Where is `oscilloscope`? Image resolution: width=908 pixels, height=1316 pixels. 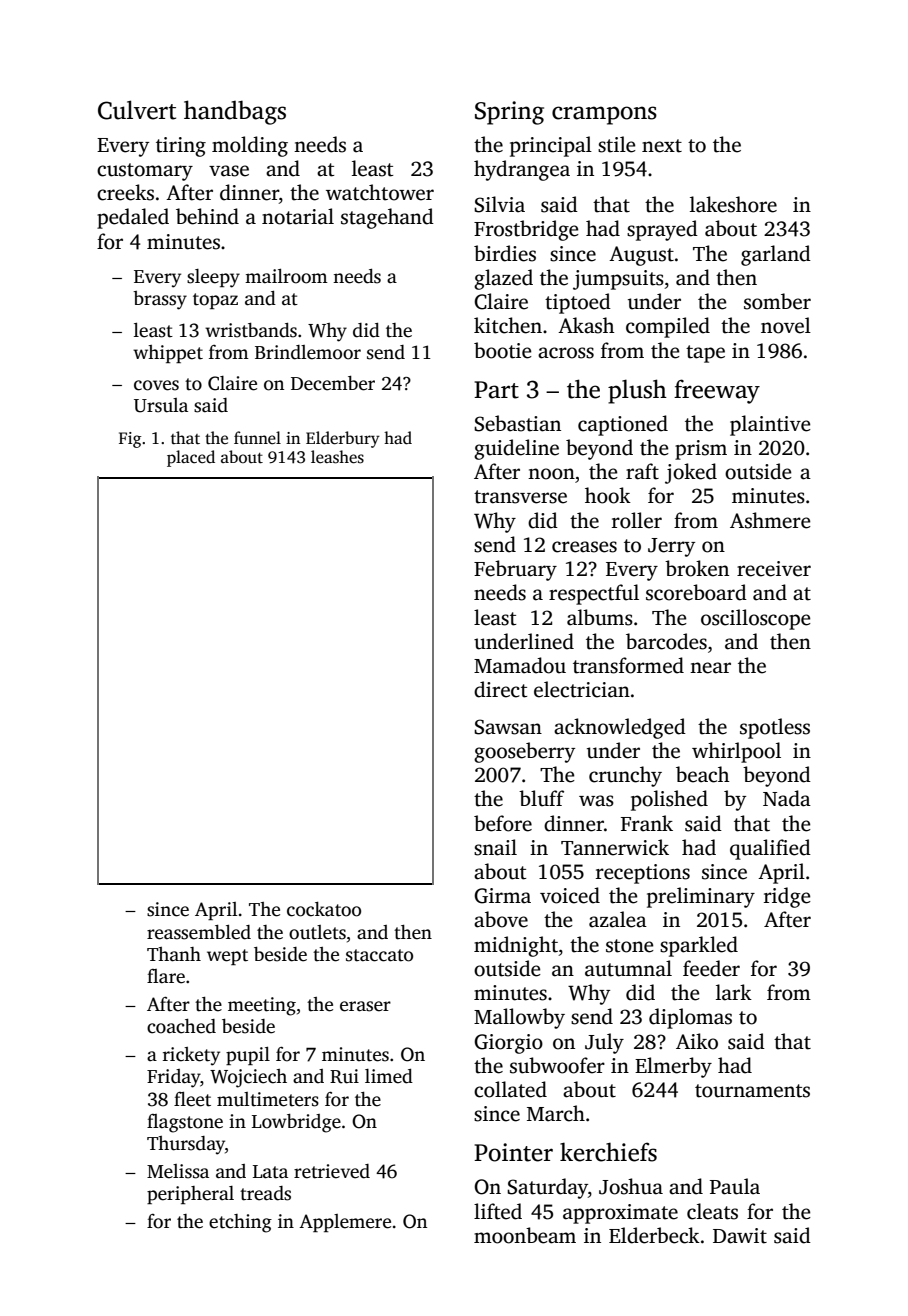 oscilloscope is located at coordinates (756, 619).
